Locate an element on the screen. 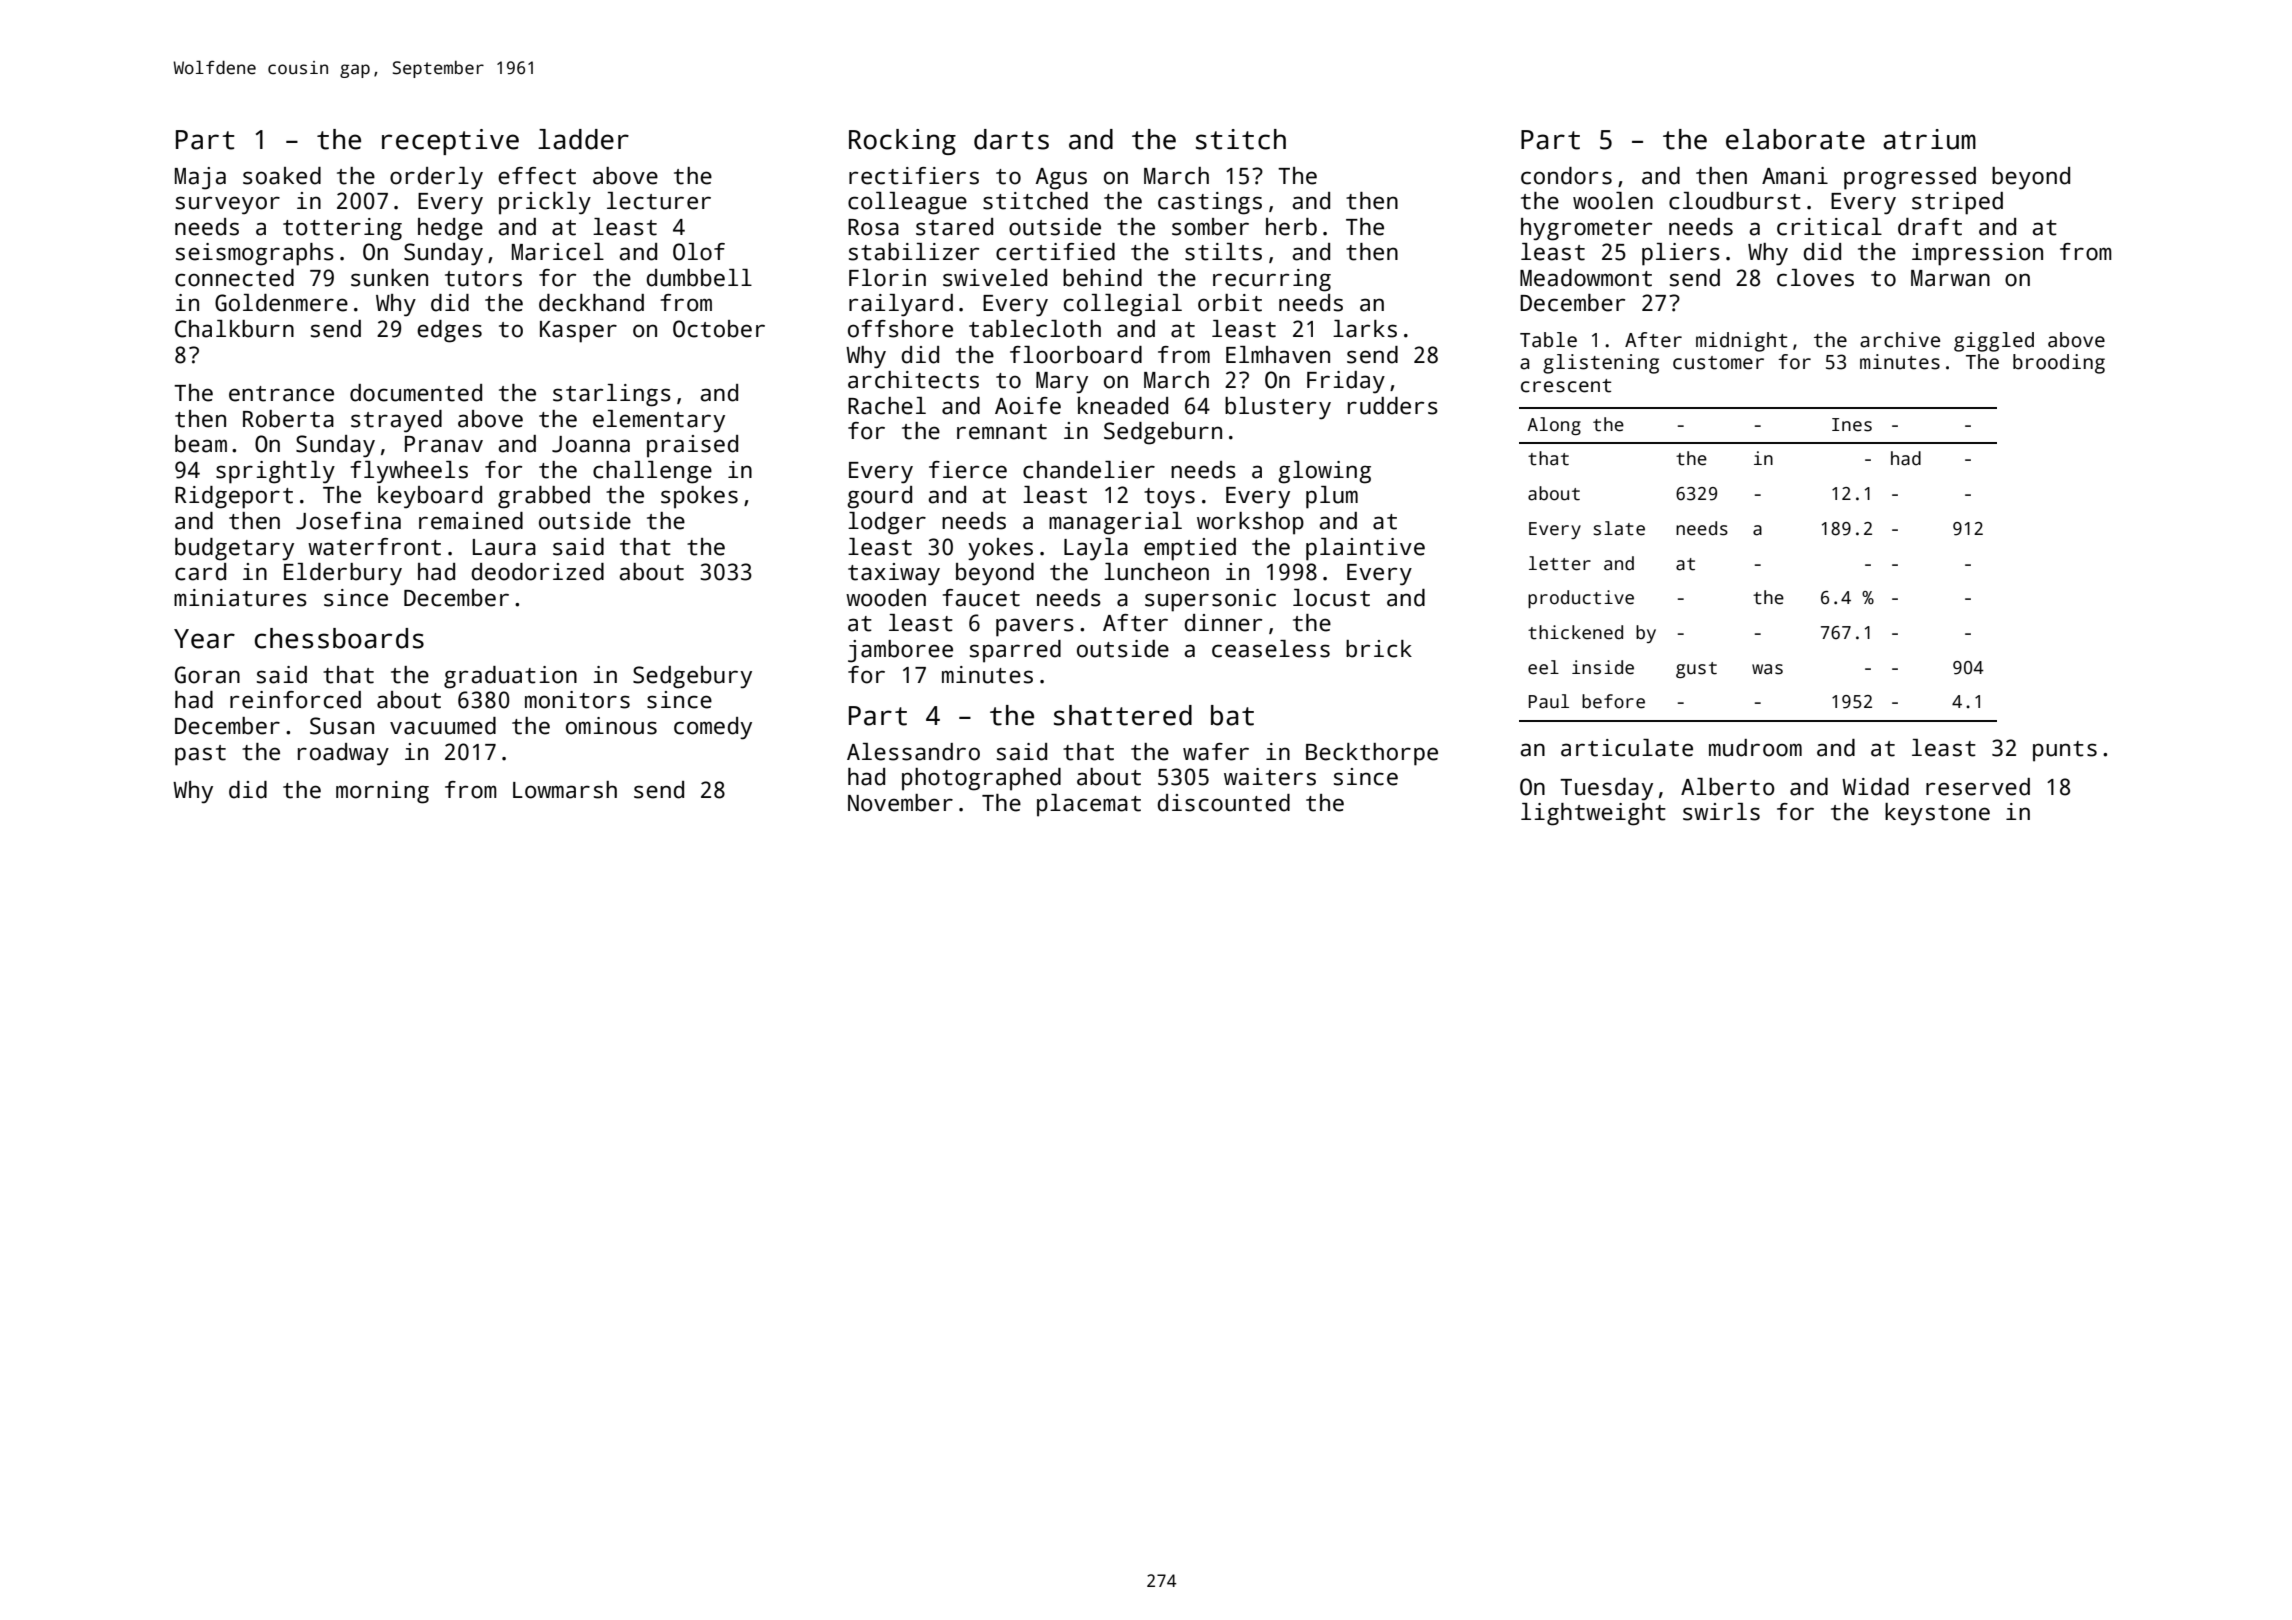 Image resolution: width=2292 pixels, height=1620 pixels. Ines is located at coordinates (1852, 425).
